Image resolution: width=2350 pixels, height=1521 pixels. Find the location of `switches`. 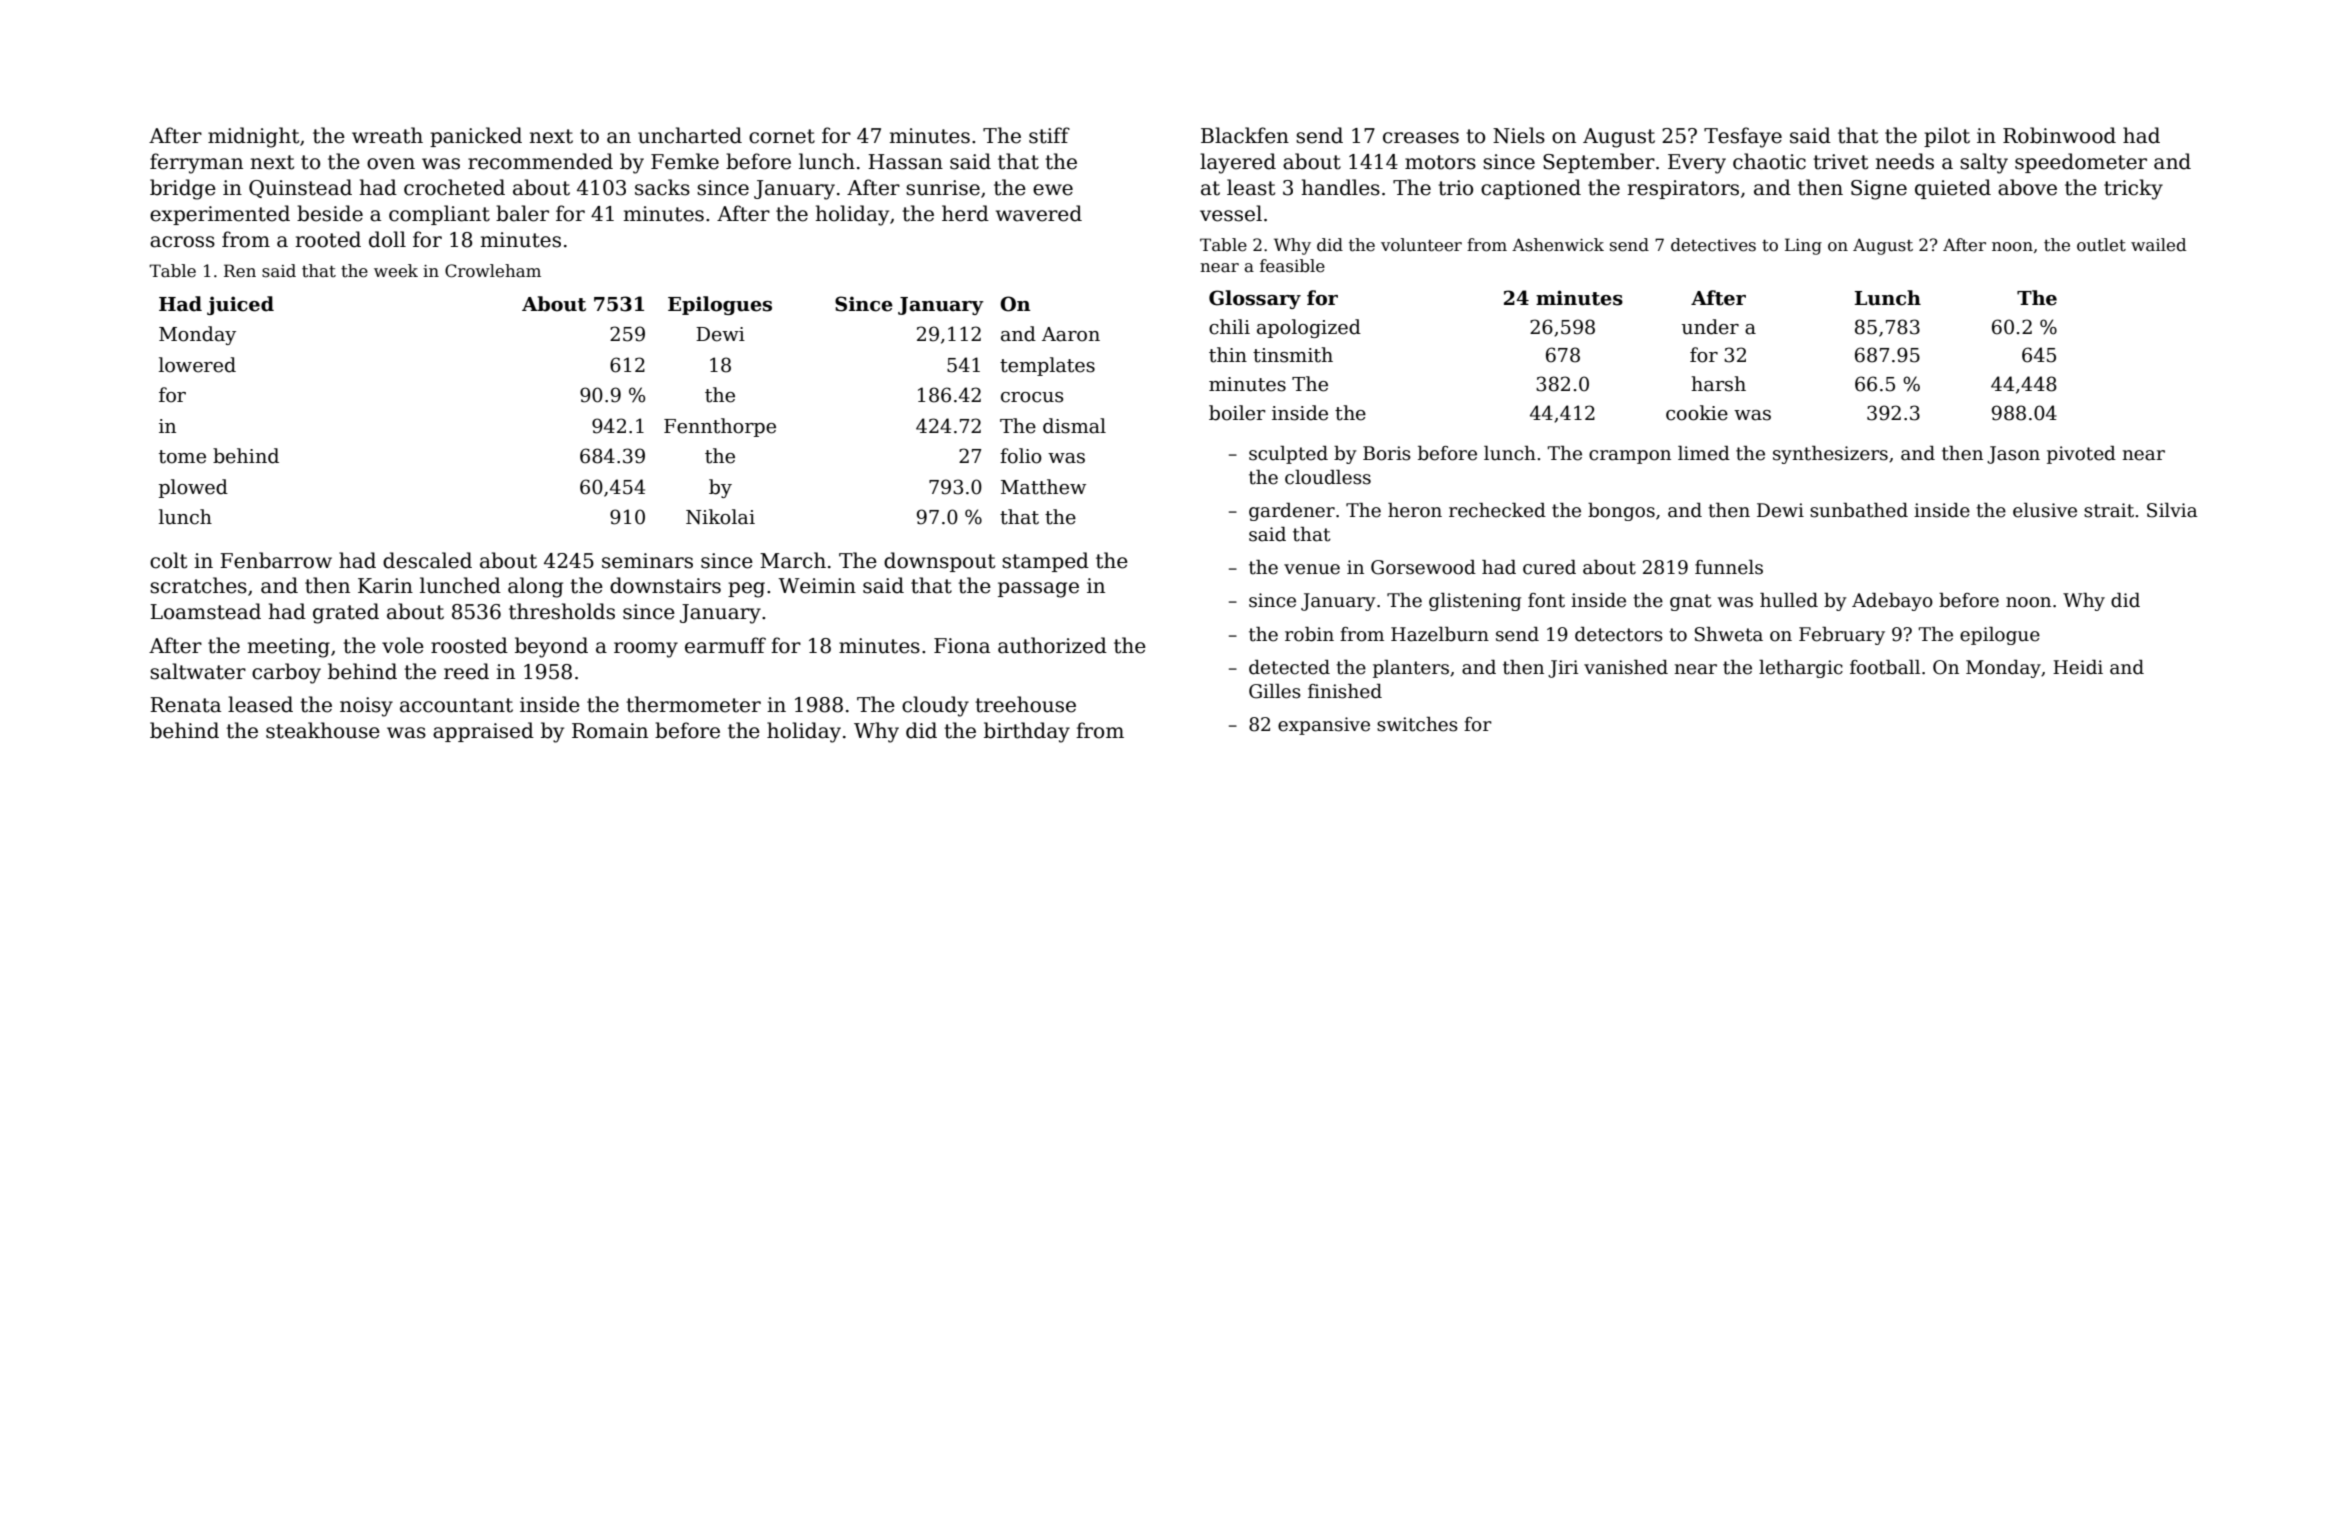

switches is located at coordinates (1417, 724).
